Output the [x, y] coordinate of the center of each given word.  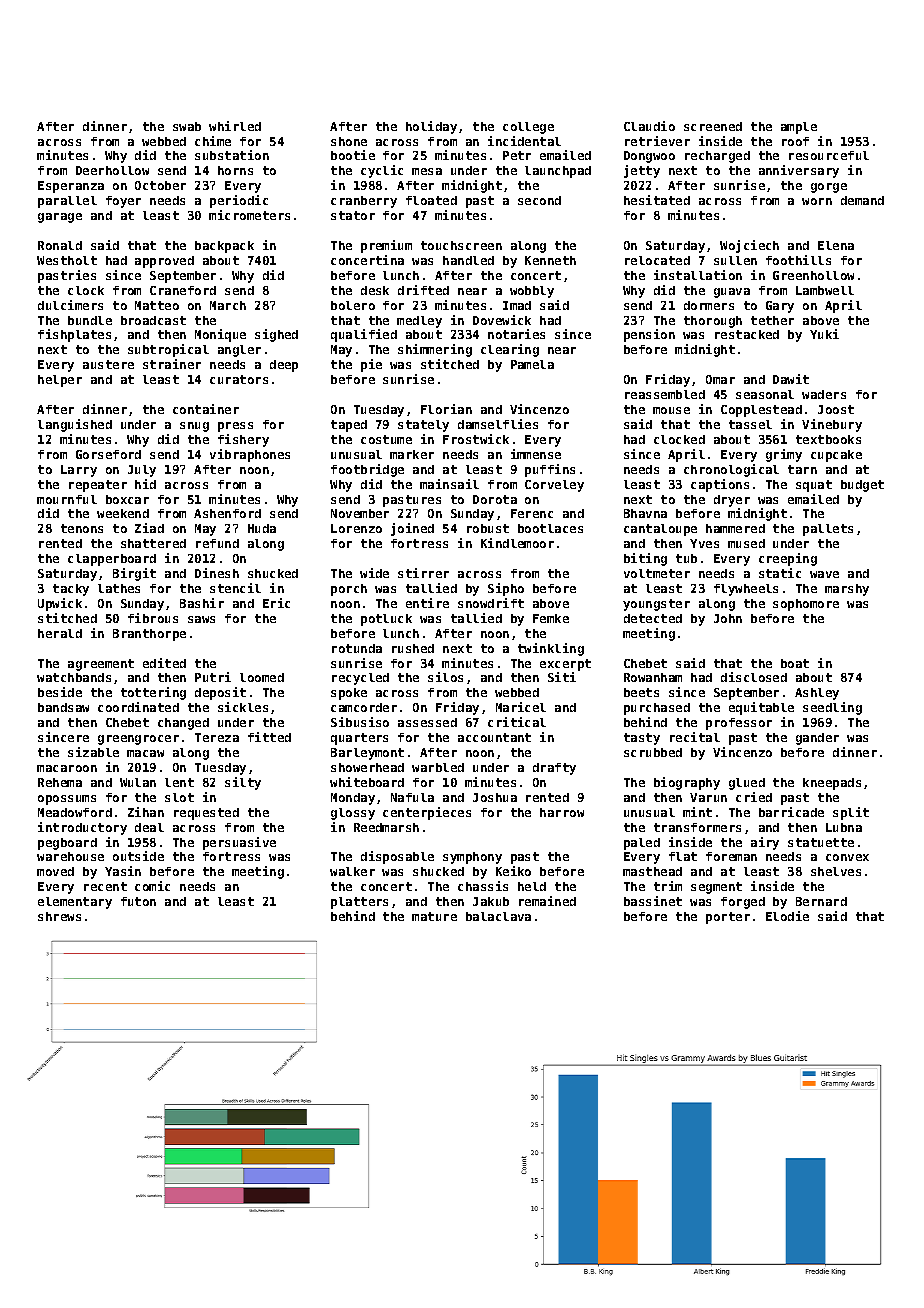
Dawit [791, 379]
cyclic [382, 171]
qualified [364, 335]
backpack [224, 247]
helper [60, 381]
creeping [788, 559]
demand [862, 200]
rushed [413, 648]
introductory [82, 828]
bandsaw [63, 707]
